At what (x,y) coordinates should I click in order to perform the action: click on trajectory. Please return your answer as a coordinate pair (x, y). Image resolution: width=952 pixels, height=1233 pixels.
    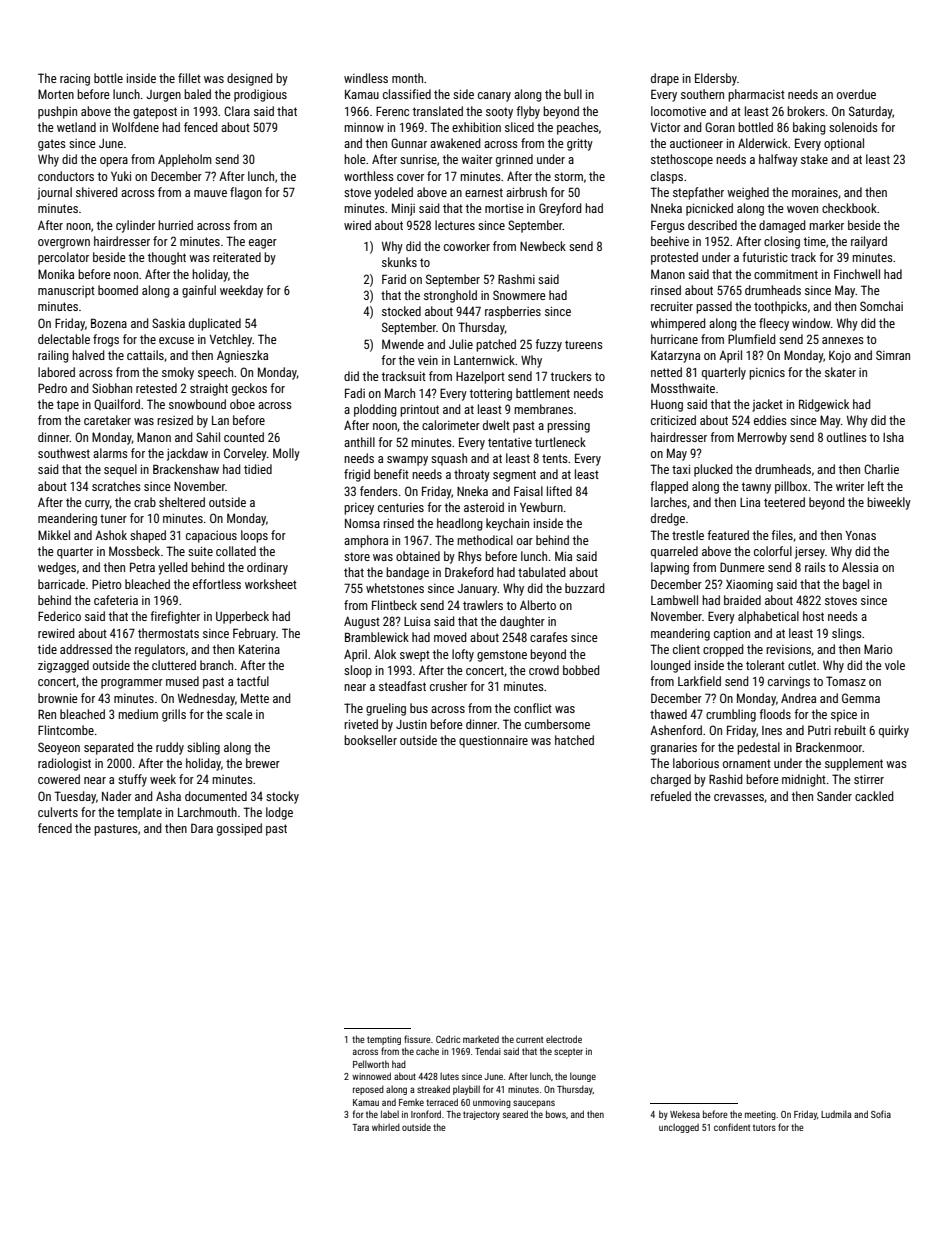
    Looking at the image, I should click on (481, 1115).
